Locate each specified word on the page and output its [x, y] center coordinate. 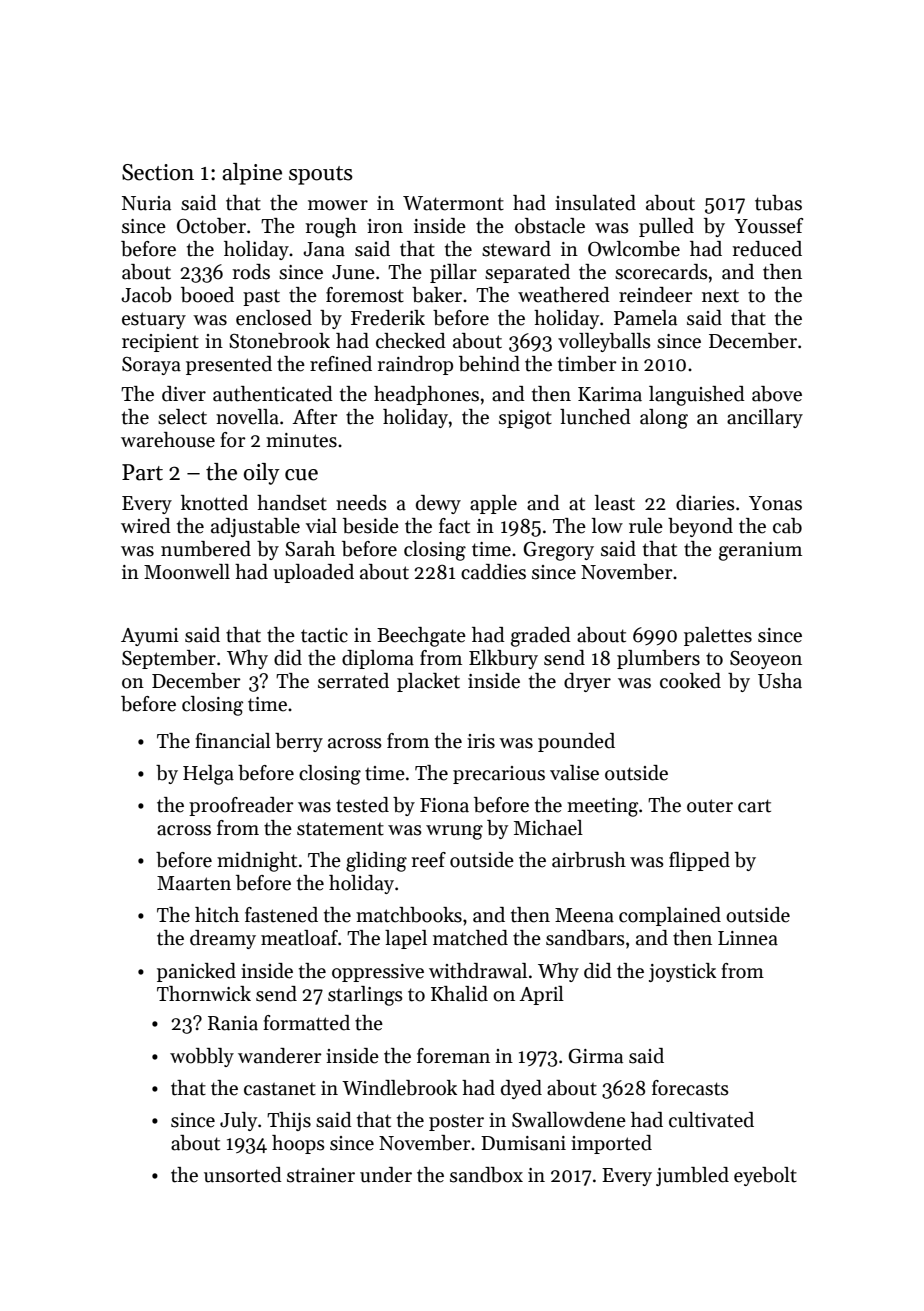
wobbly [202, 1057]
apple [493, 504]
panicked [196, 972]
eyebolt [765, 1176]
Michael [548, 828]
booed [207, 295]
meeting [602, 807]
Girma [595, 1056]
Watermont [453, 203]
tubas [778, 203]
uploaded [313, 573]
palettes [718, 636]
